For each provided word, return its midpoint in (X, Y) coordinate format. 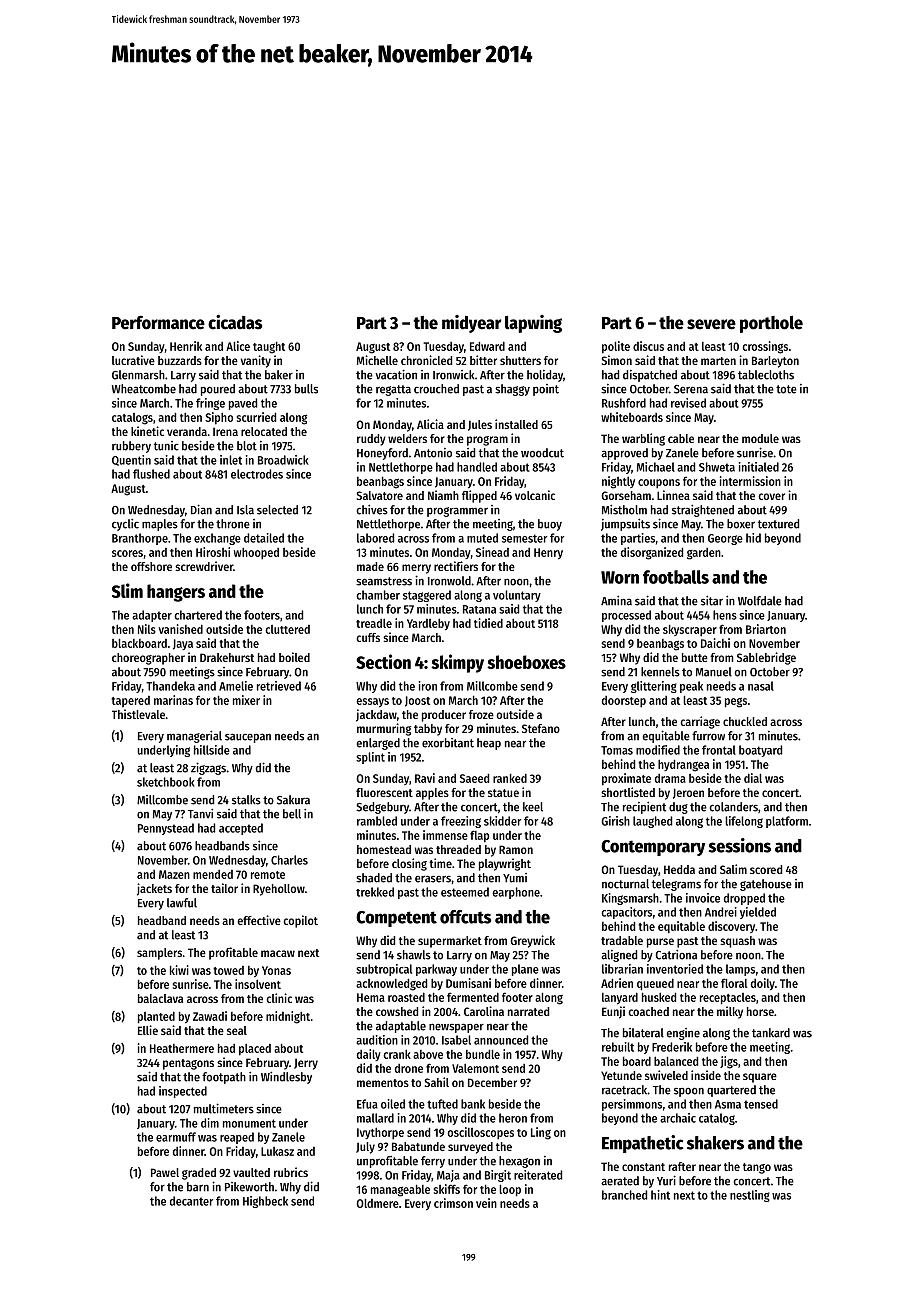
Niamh (443, 495)
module (760, 438)
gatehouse (766, 885)
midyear (471, 324)
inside (706, 1075)
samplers (159, 954)
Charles (289, 860)
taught (269, 348)
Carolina (484, 1011)
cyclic (125, 524)
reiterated (538, 1175)
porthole (771, 324)
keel (533, 807)
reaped (237, 1138)
